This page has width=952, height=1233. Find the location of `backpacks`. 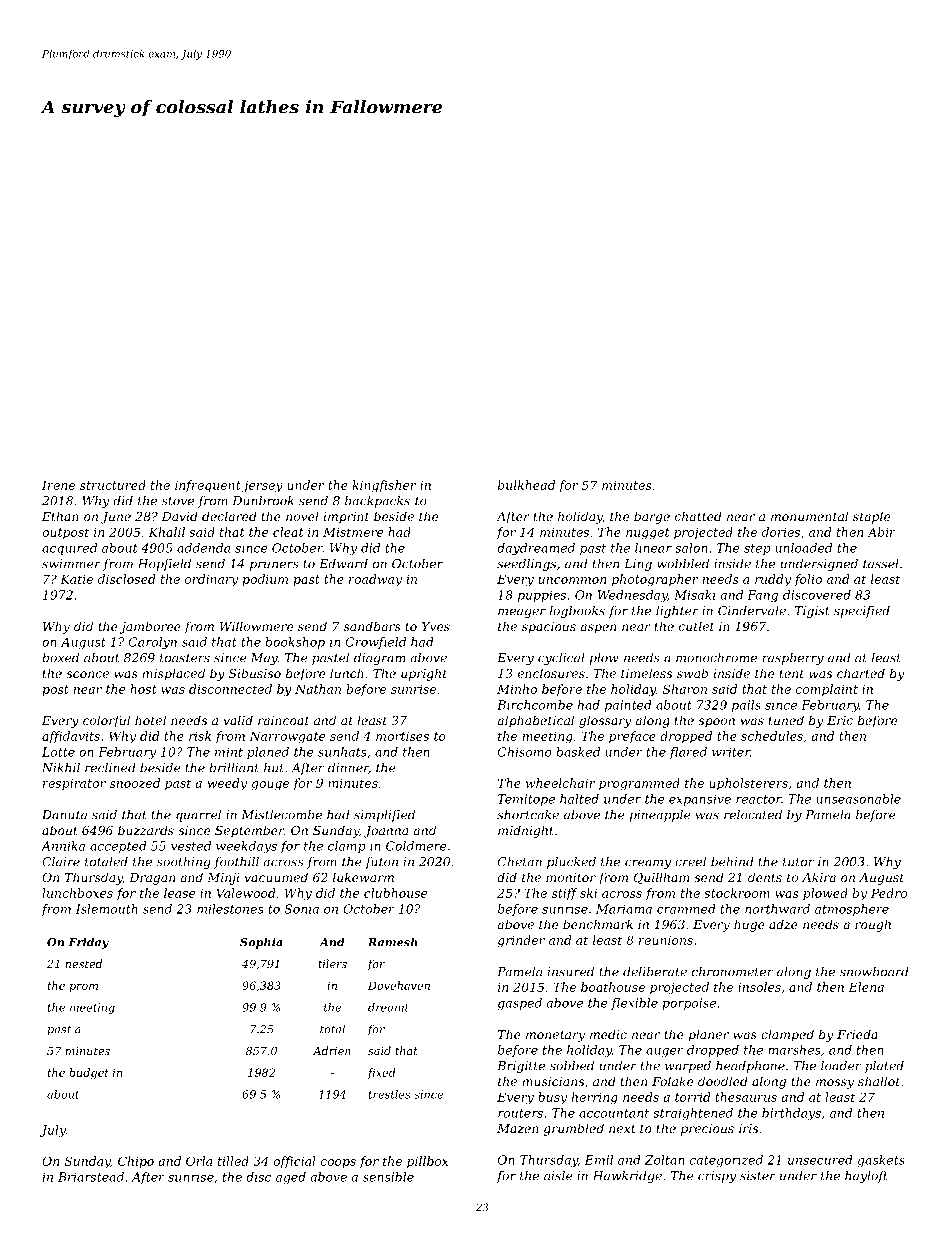

backpacks is located at coordinates (377, 502).
